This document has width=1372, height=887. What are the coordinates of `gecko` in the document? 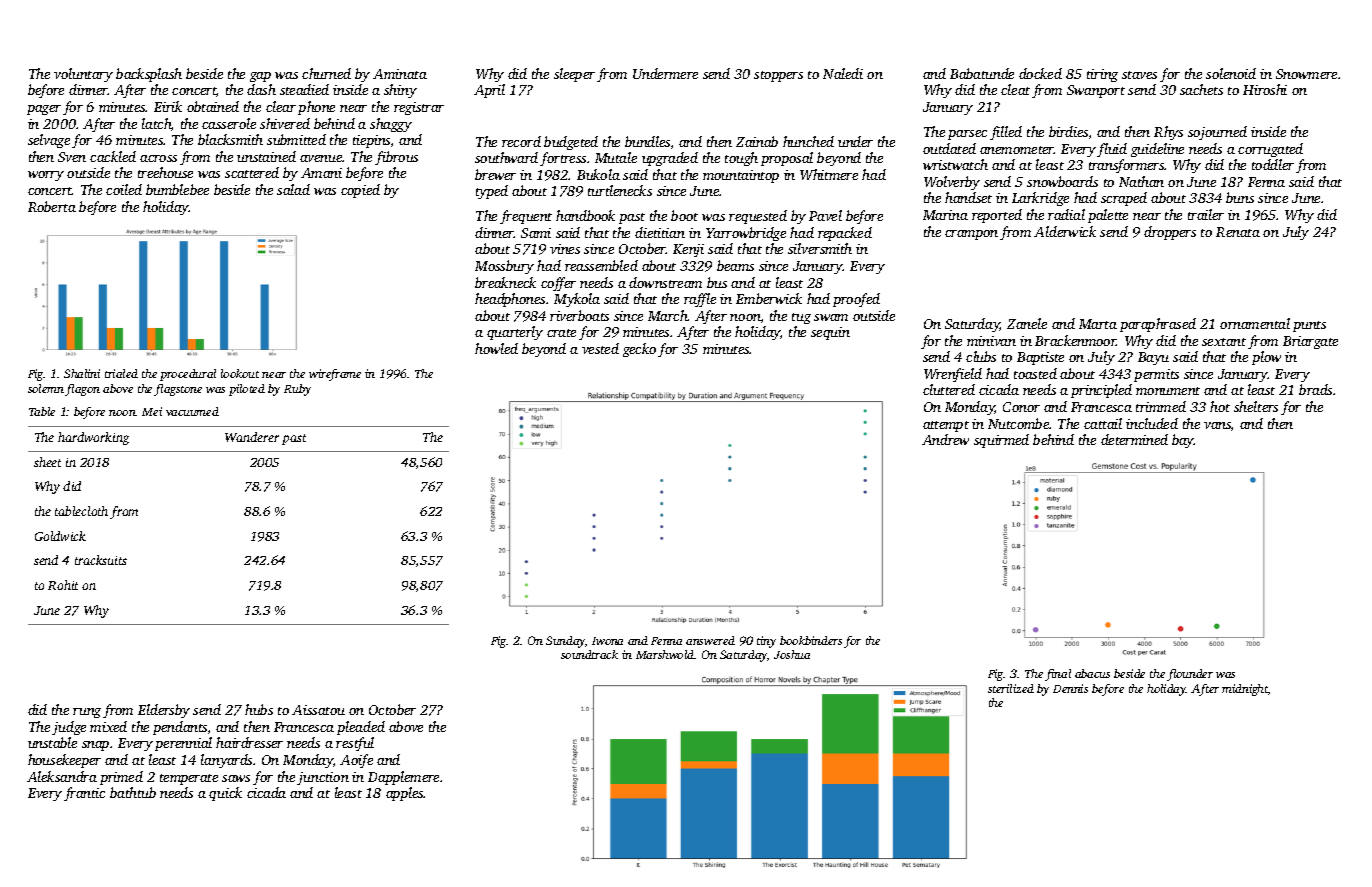 It's located at (639, 350).
